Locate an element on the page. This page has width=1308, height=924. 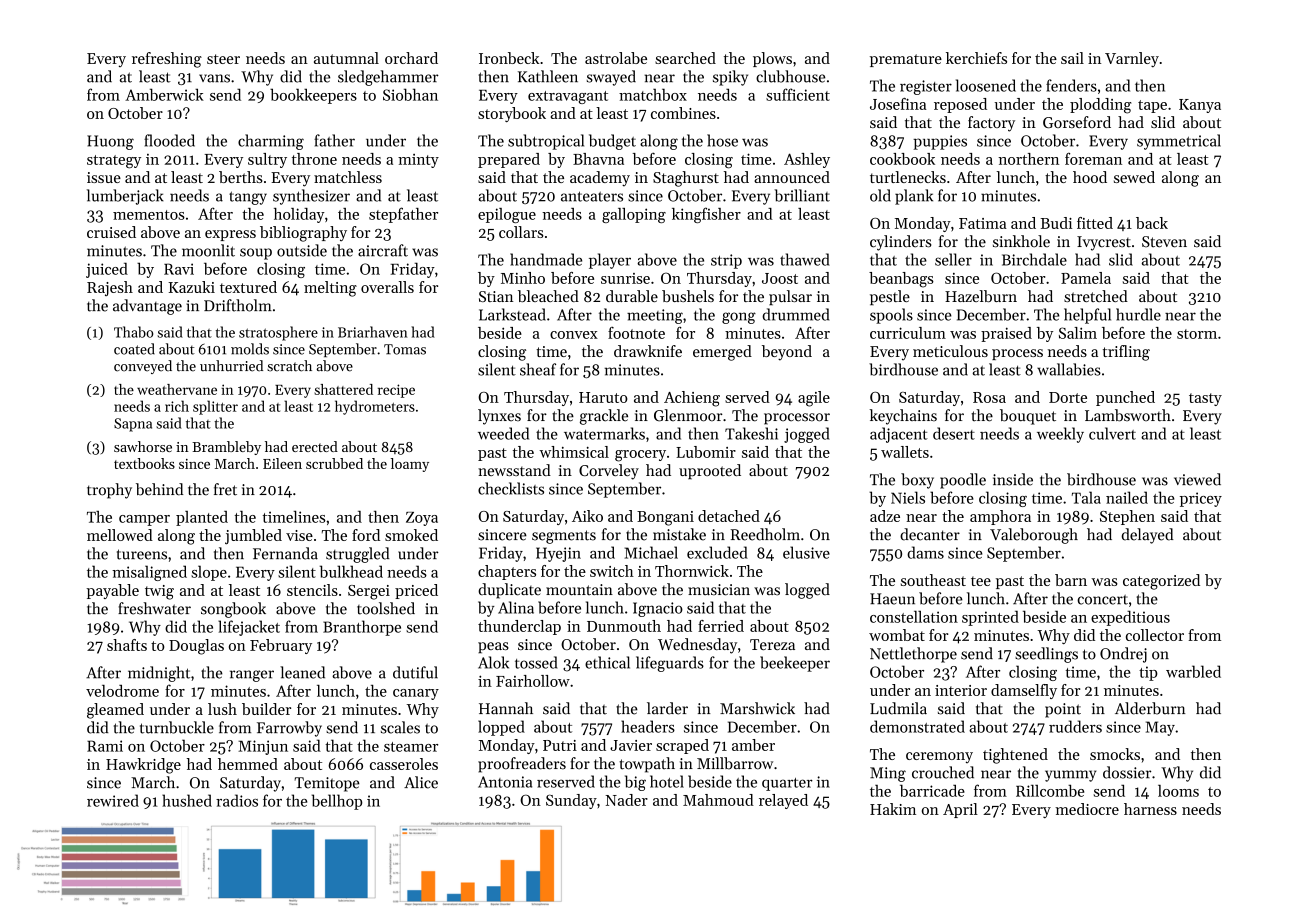
sunrise is located at coordinates (625, 278).
